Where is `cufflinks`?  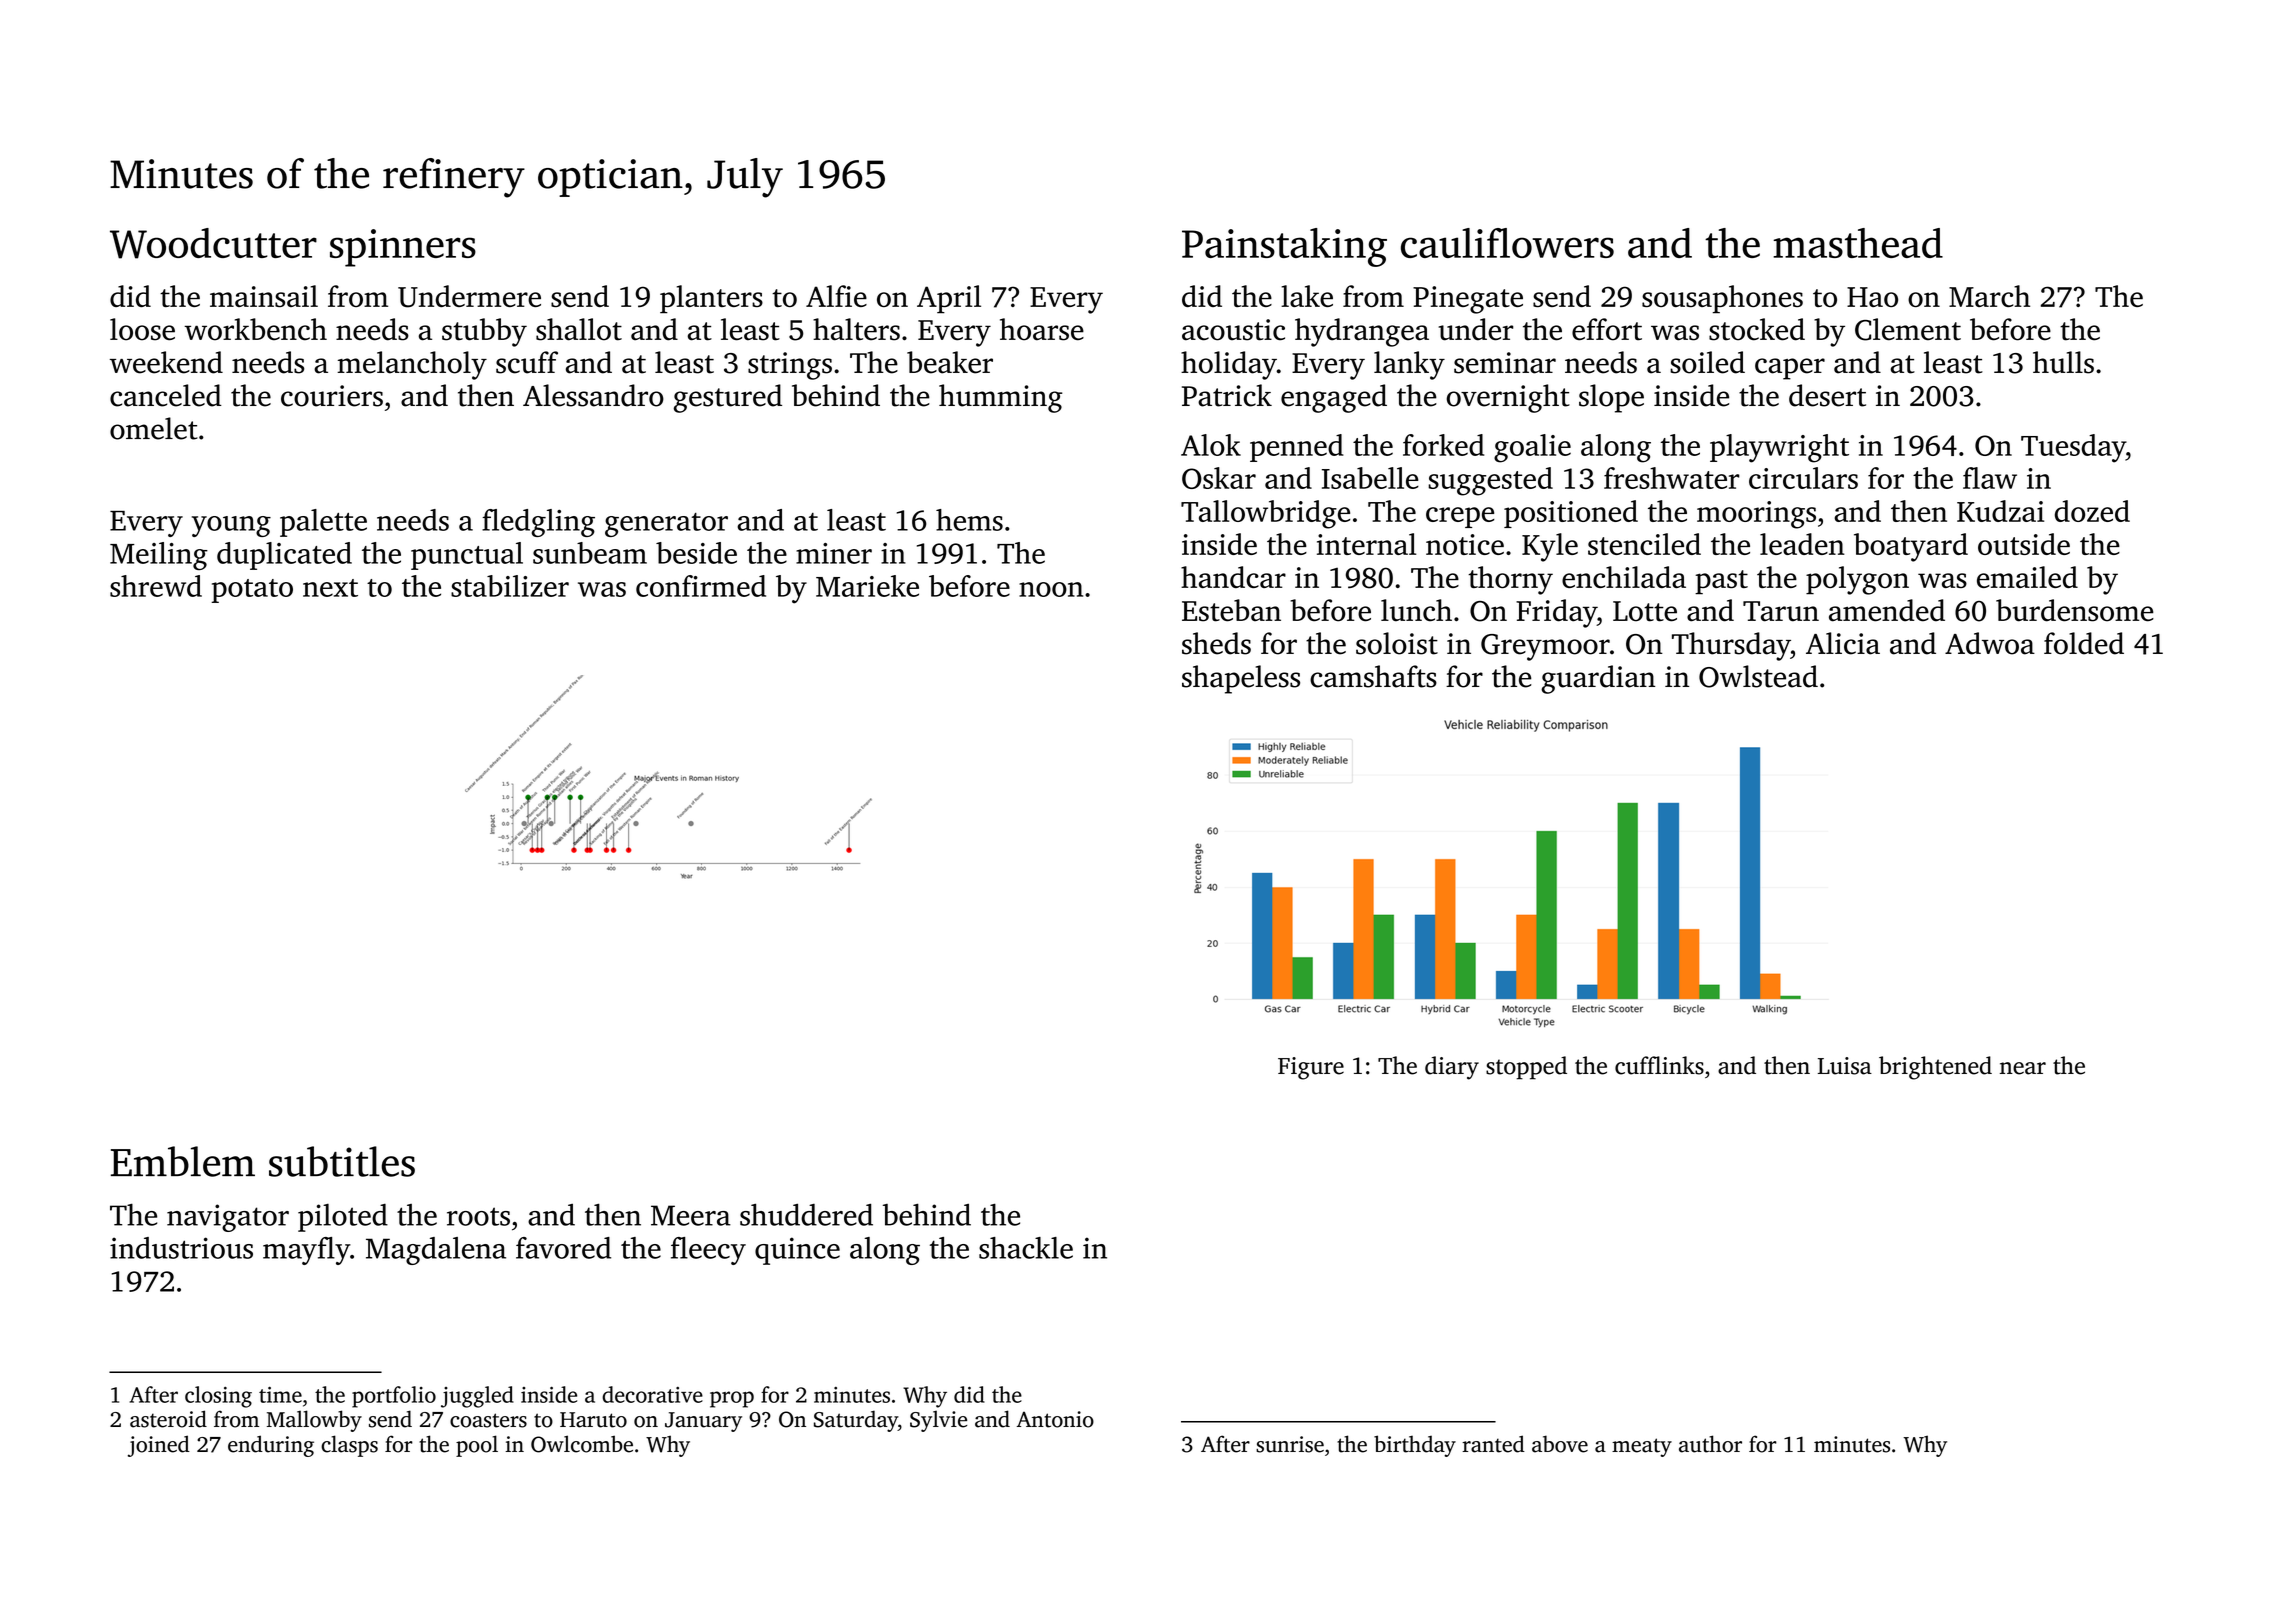 cufflinks is located at coordinates (1659, 1065).
